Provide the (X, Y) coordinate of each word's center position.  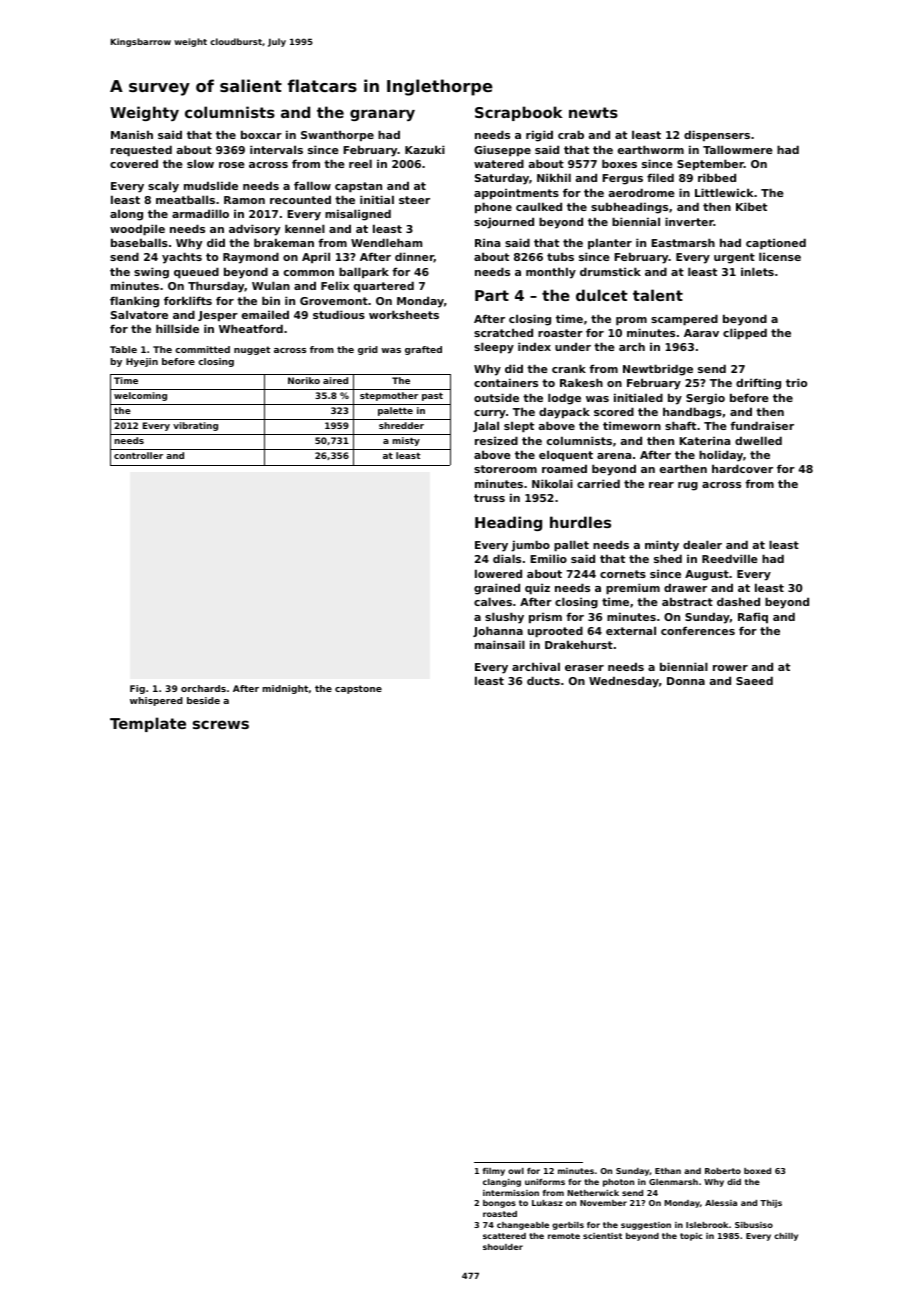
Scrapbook (518, 113)
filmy (494, 1172)
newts (593, 112)
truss (489, 498)
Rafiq (753, 618)
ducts (543, 680)
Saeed (754, 680)
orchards (203, 688)
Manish (132, 134)
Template (148, 724)
